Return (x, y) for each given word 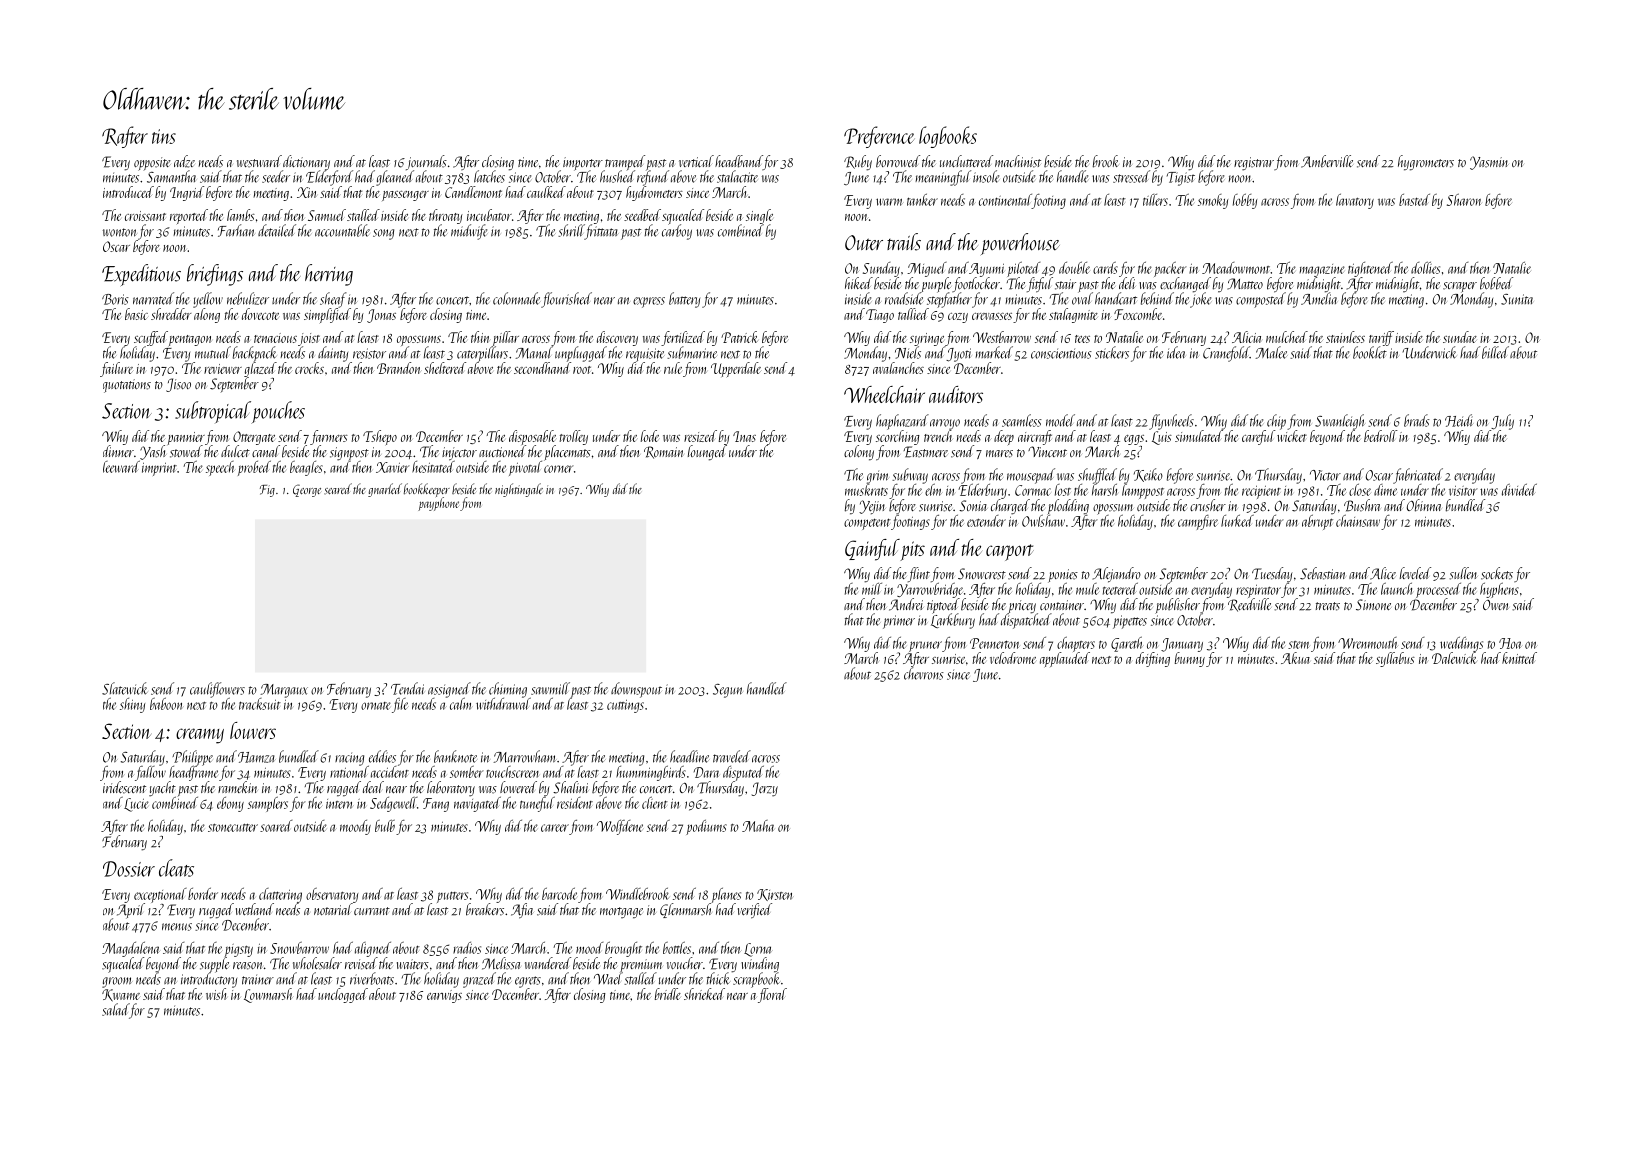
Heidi (1459, 420)
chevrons (924, 673)
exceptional (160, 895)
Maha (758, 826)
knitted (1519, 658)
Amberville (1327, 161)
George (307, 490)
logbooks (948, 137)
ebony (230, 804)
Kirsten (774, 895)
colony (859, 453)
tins (164, 136)
